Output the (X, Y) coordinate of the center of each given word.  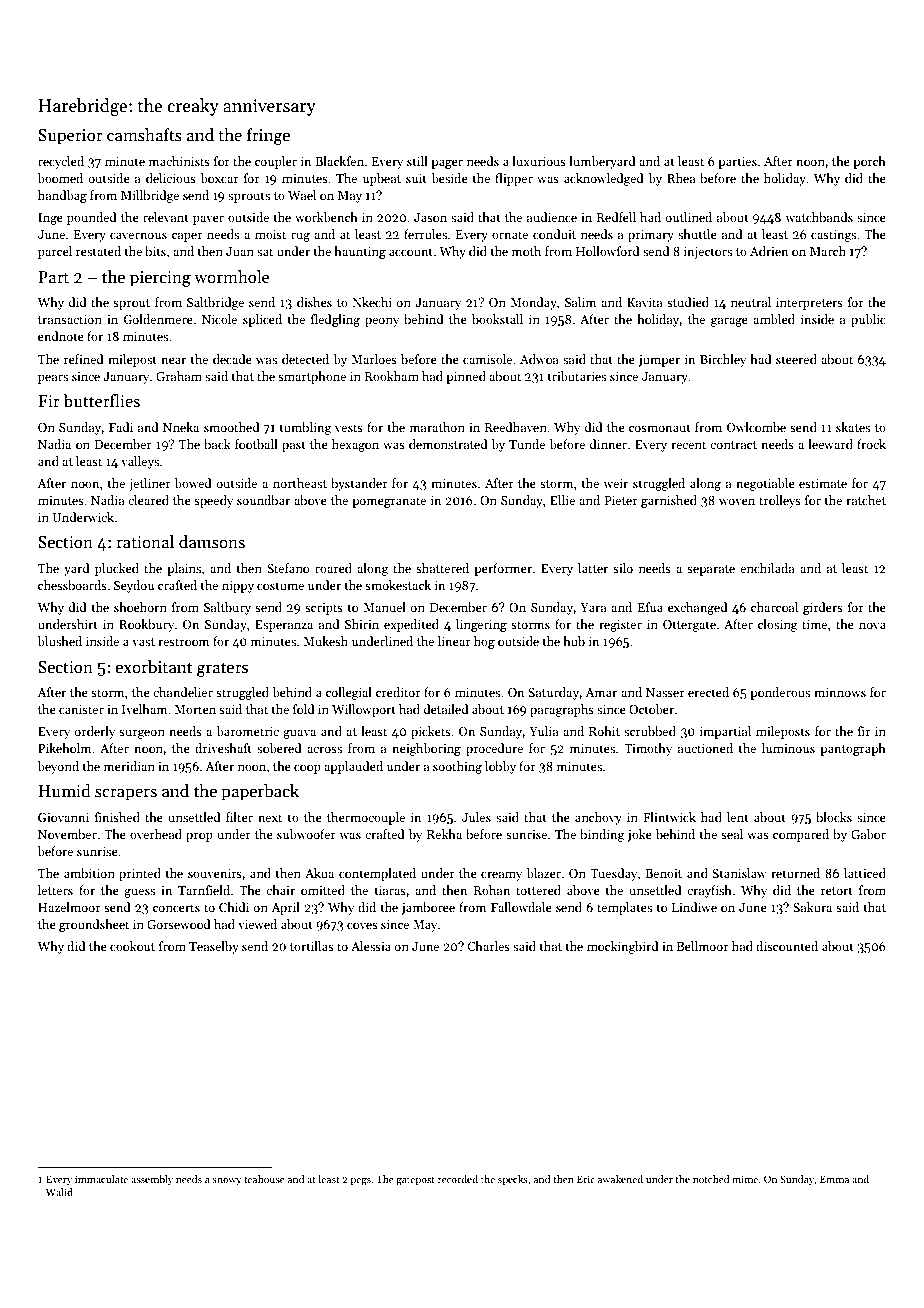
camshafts (144, 135)
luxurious (539, 161)
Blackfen (340, 161)
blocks (834, 817)
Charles (488, 946)
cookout (132, 946)
